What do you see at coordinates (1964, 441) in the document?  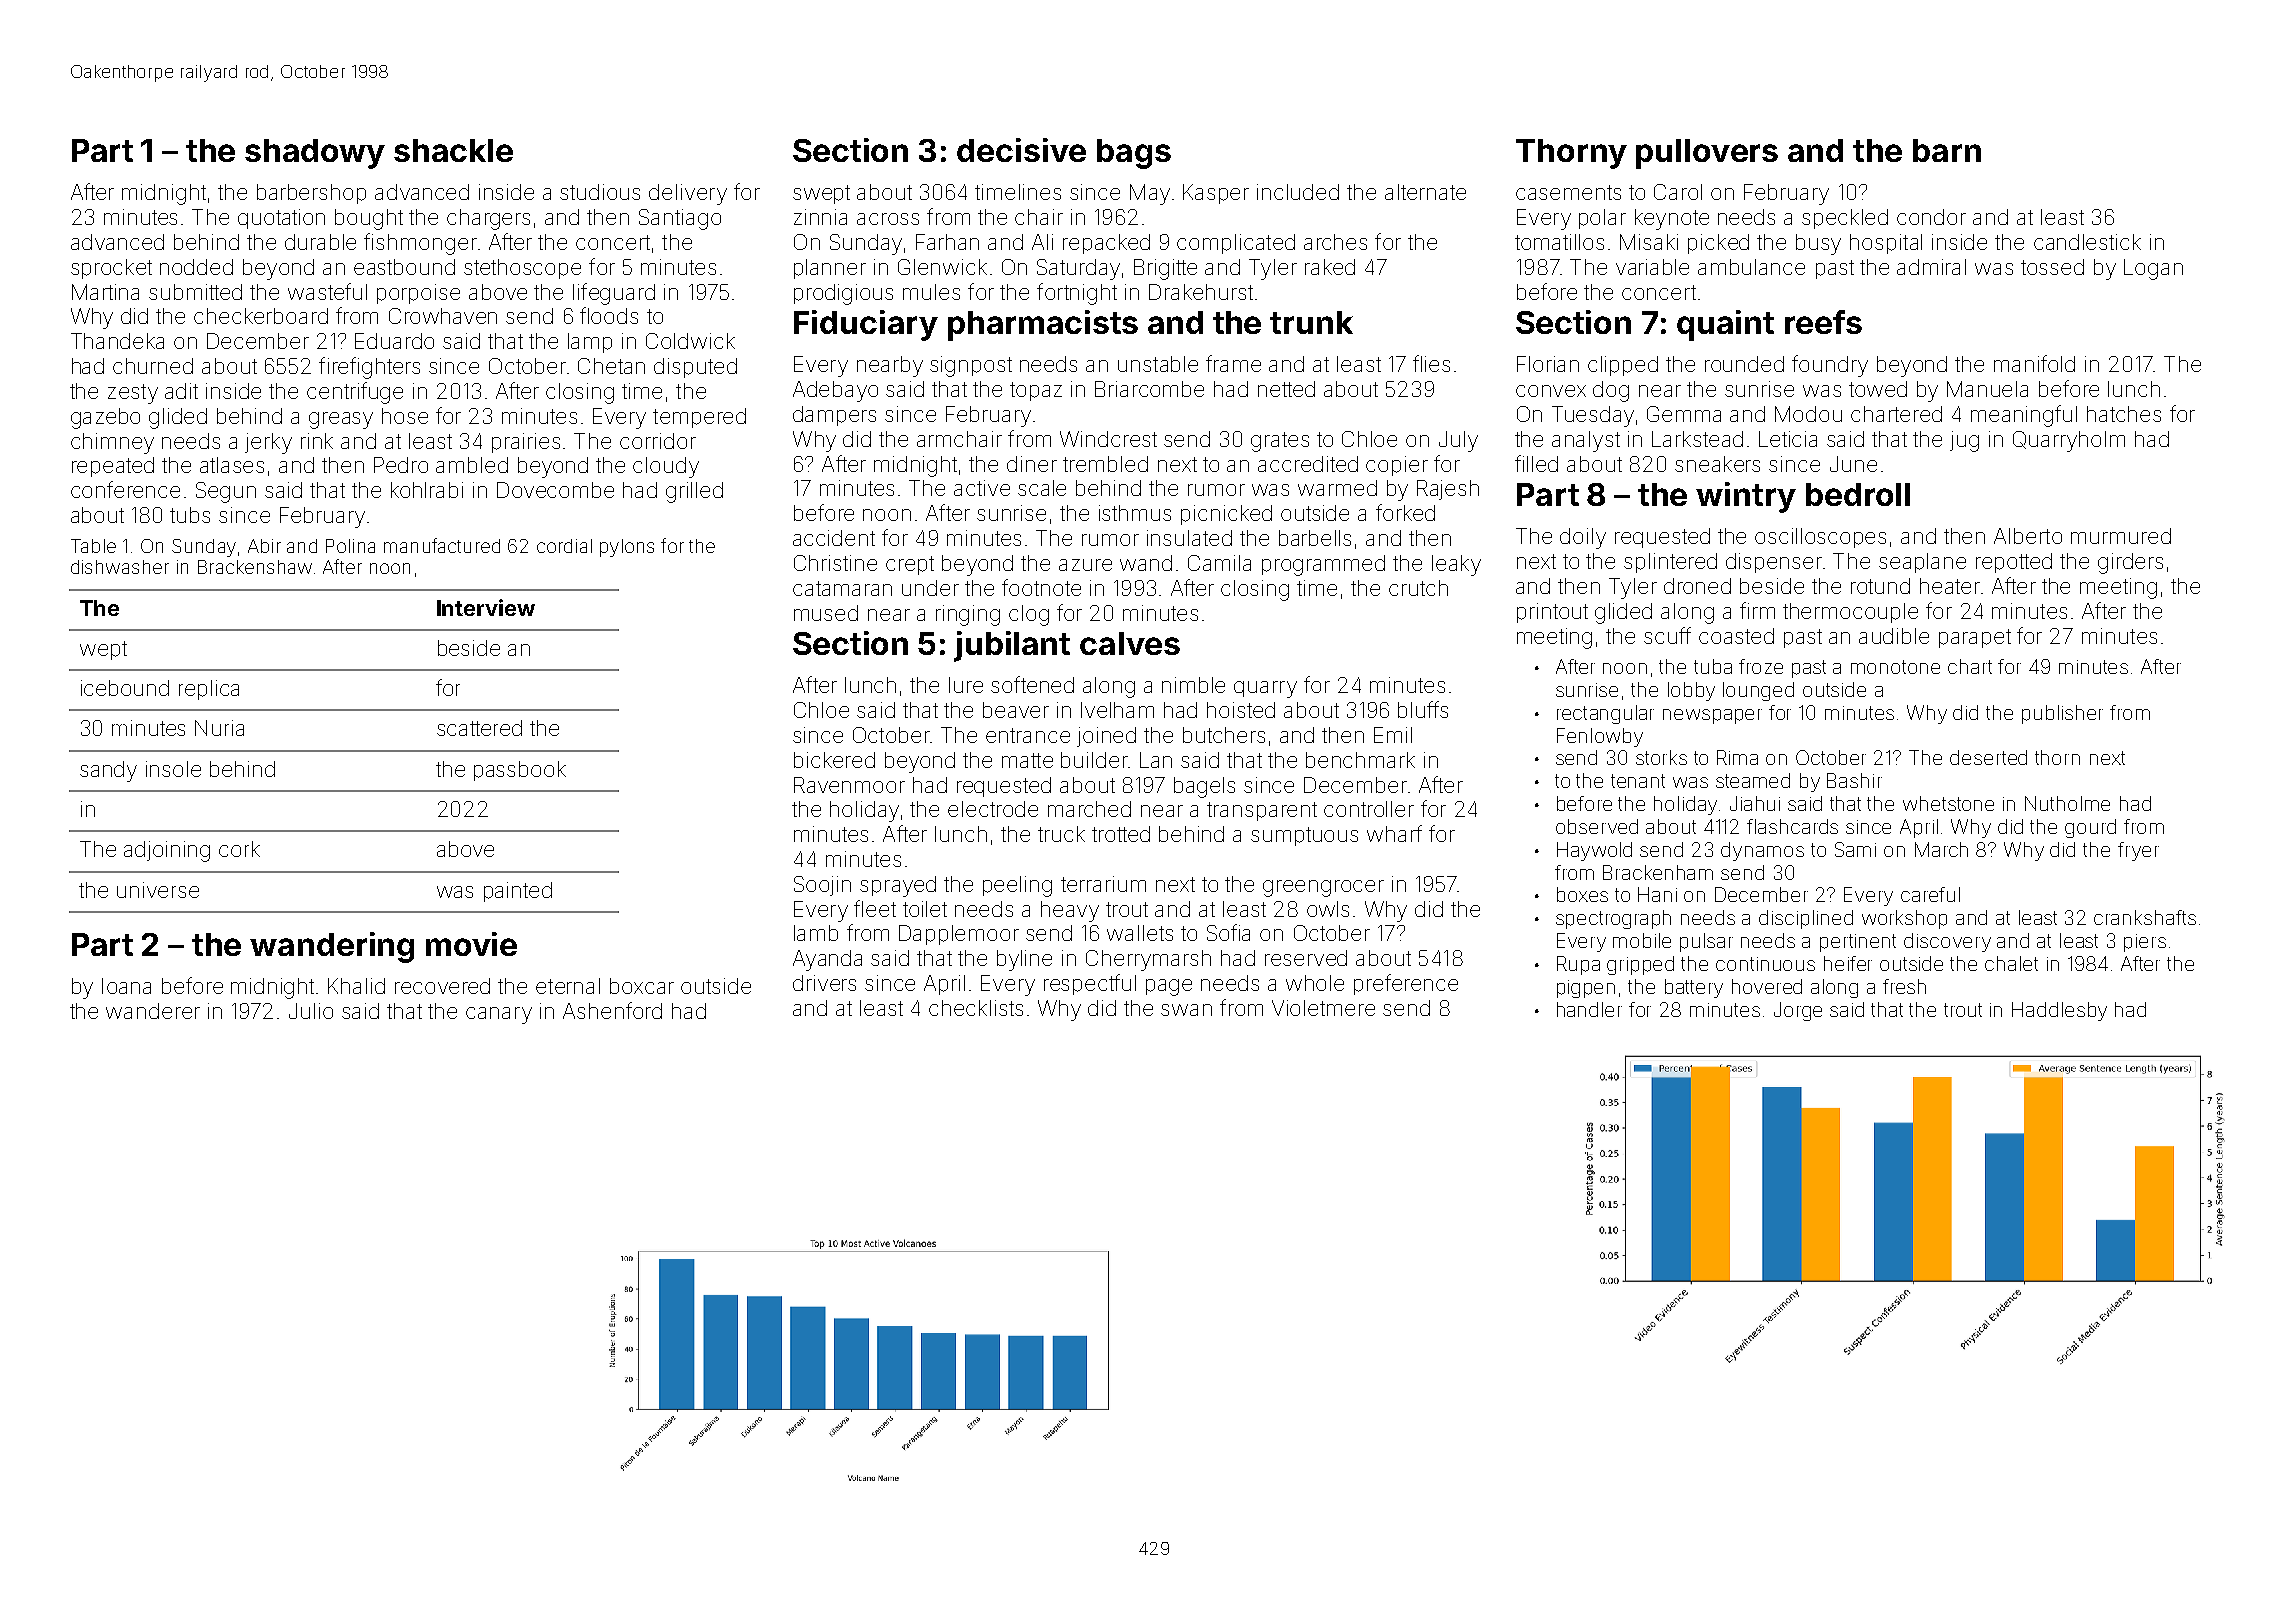 I see `jug` at bounding box center [1964, 441].
